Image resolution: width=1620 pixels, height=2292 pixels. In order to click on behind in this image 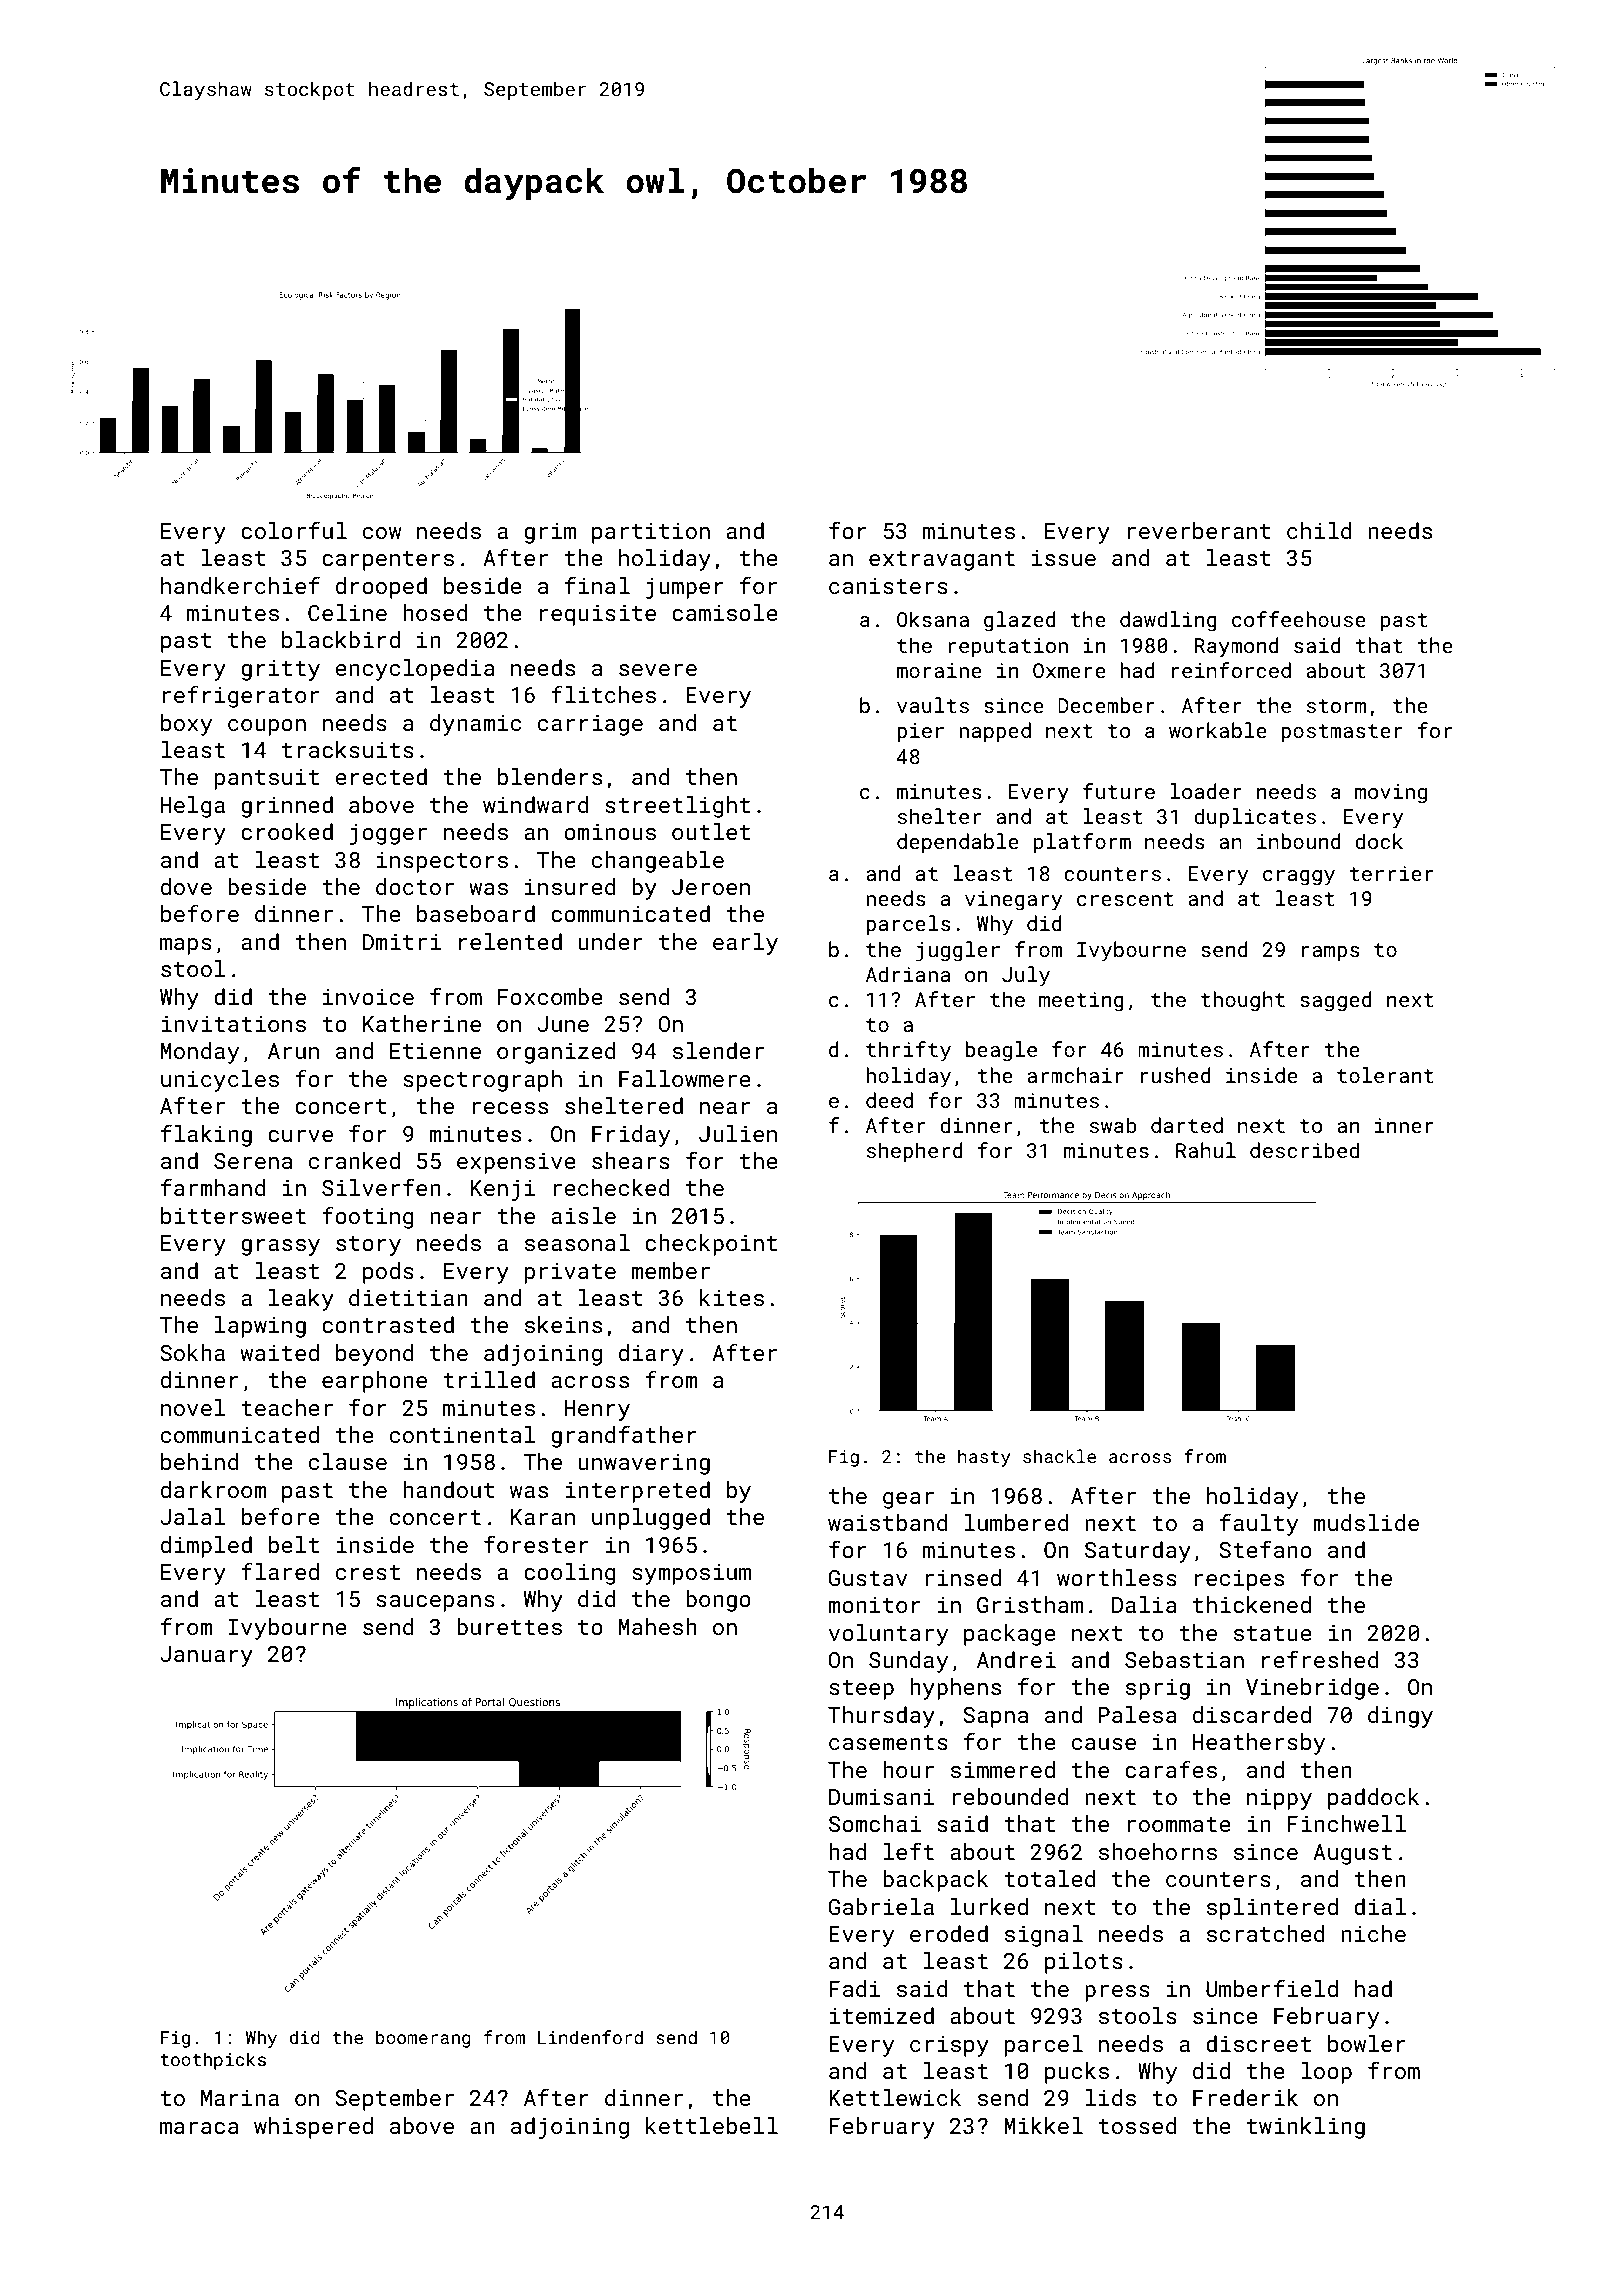, I will do `click(200, 1461)`.
